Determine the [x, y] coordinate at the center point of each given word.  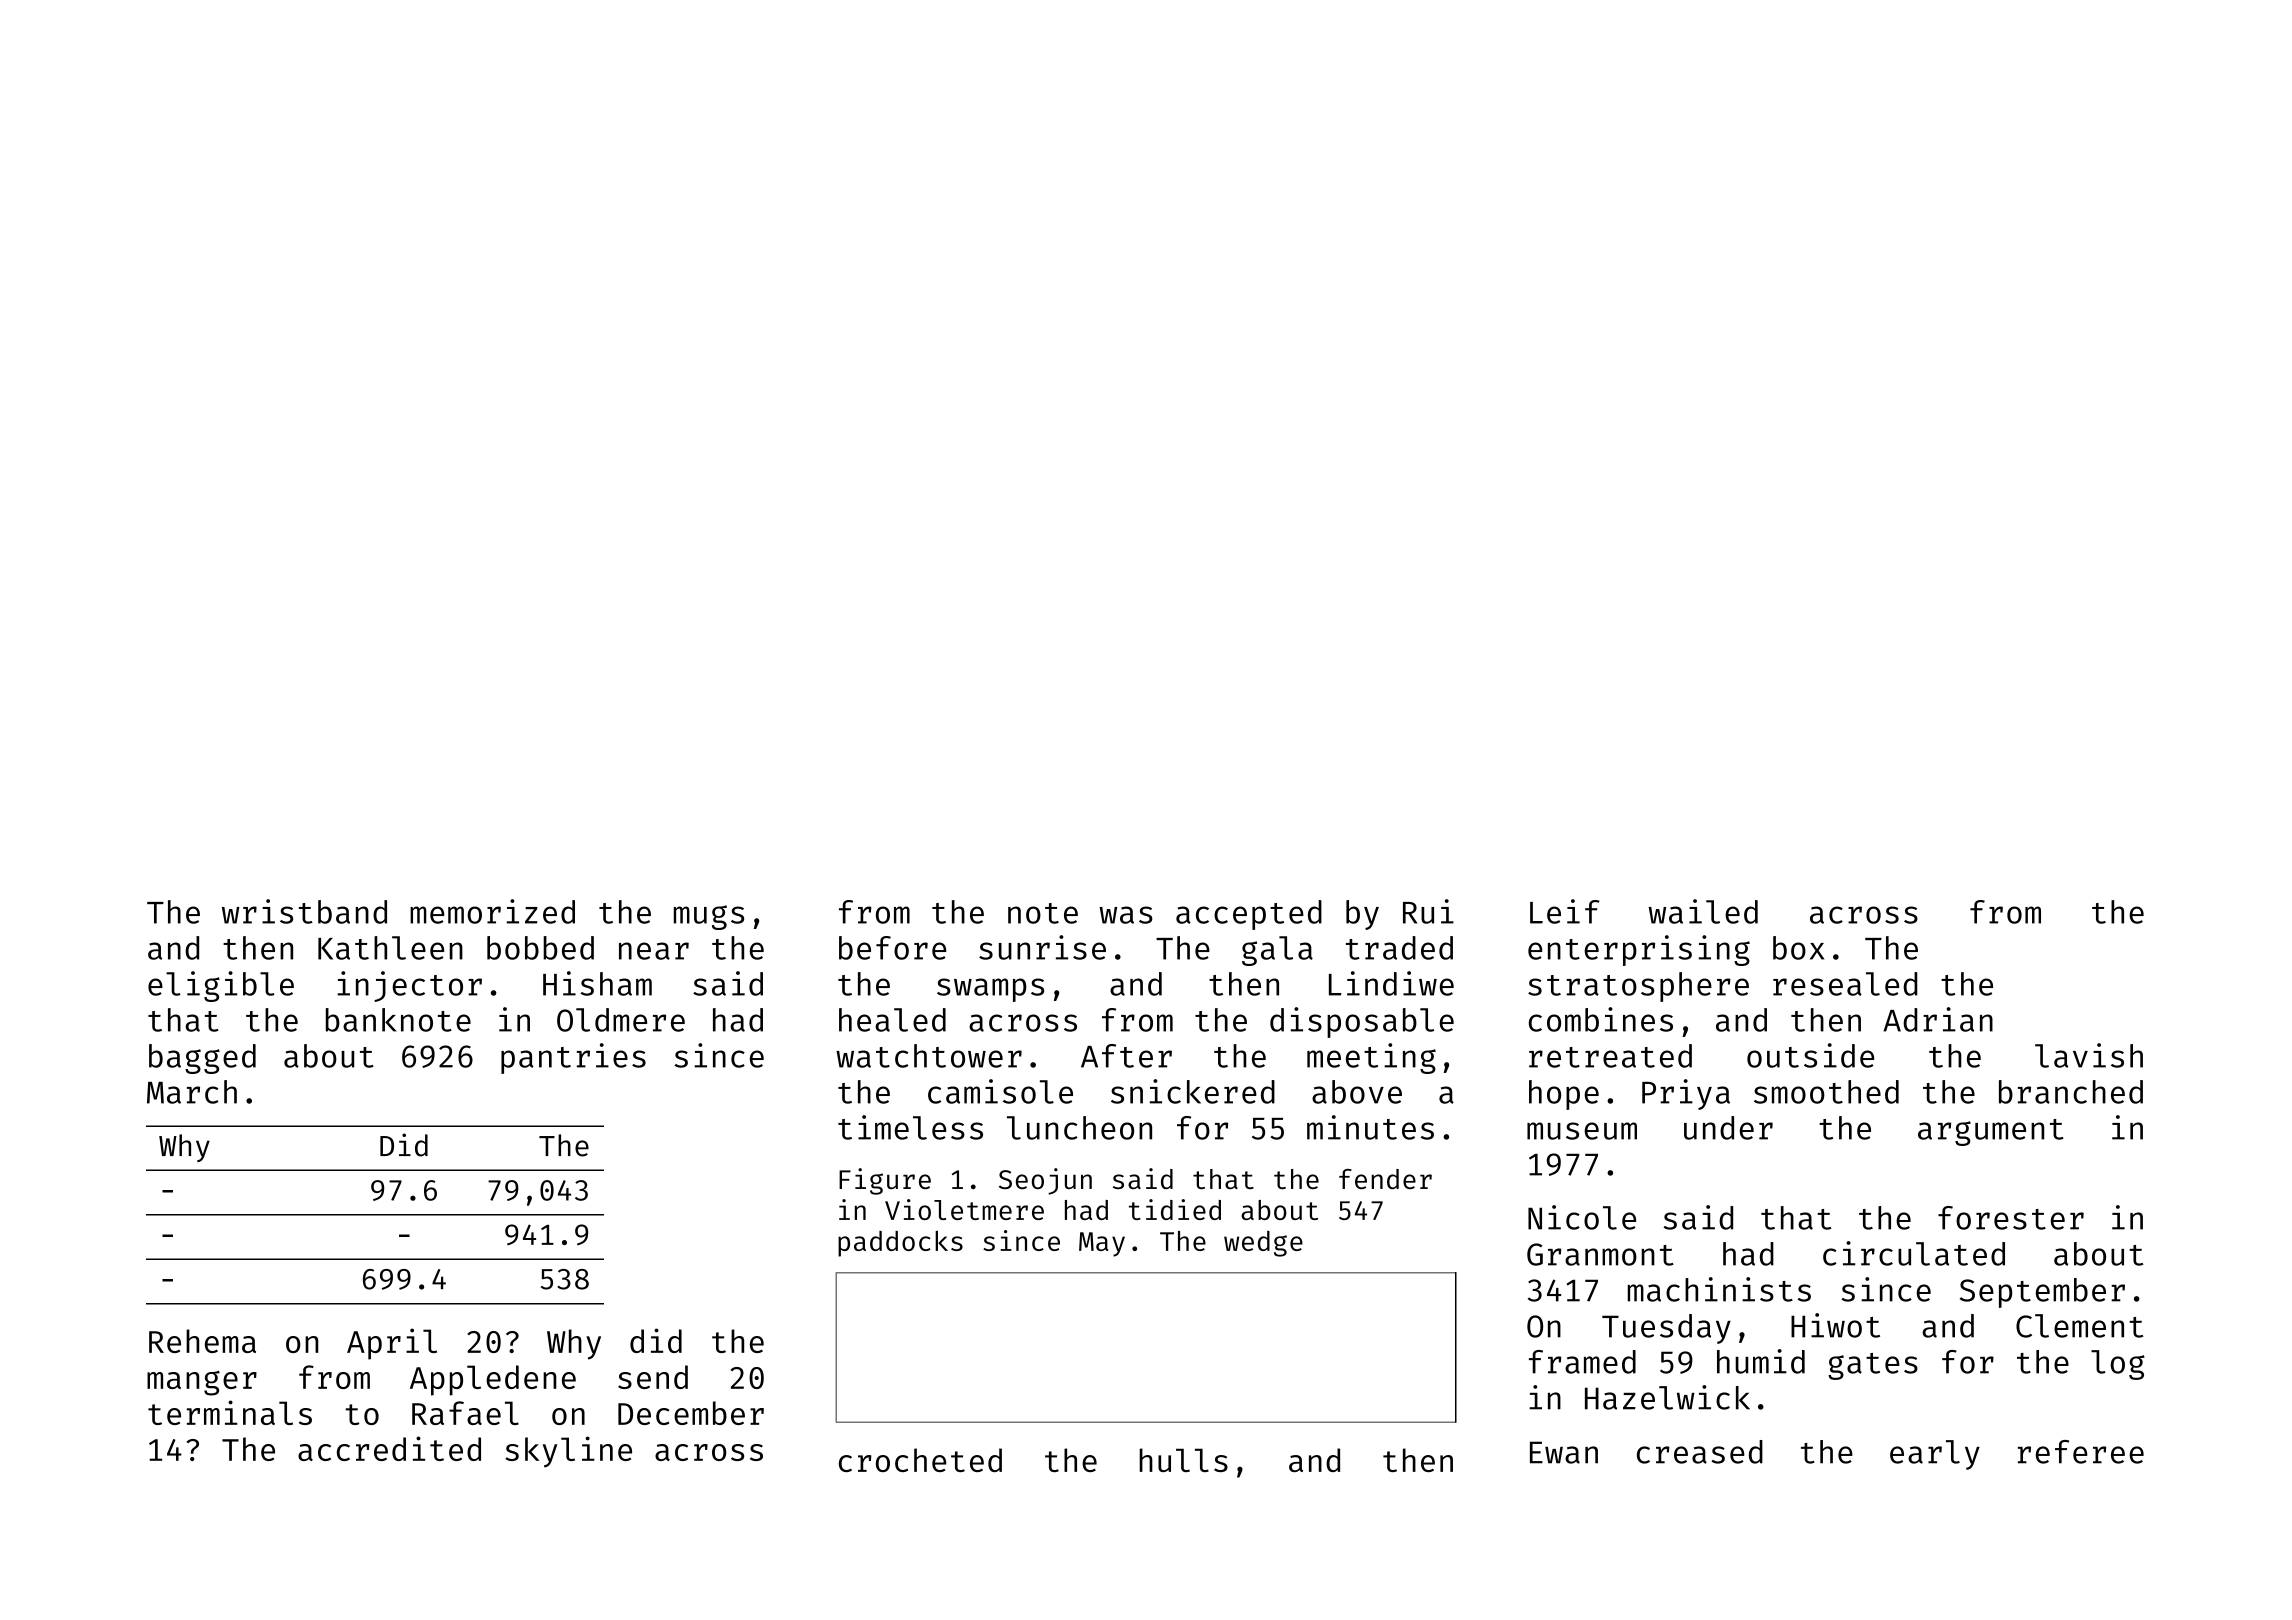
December [691, 1413]
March [192, 1092]
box [1798, 948]
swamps [990, 990]
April [392, 1344]
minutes [1370, 1127]
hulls [1183, 1460]
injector [409, 986]
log [2118, 1365]
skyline [568, 1452]
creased [1700, 1452]
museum [1582, 1131]
